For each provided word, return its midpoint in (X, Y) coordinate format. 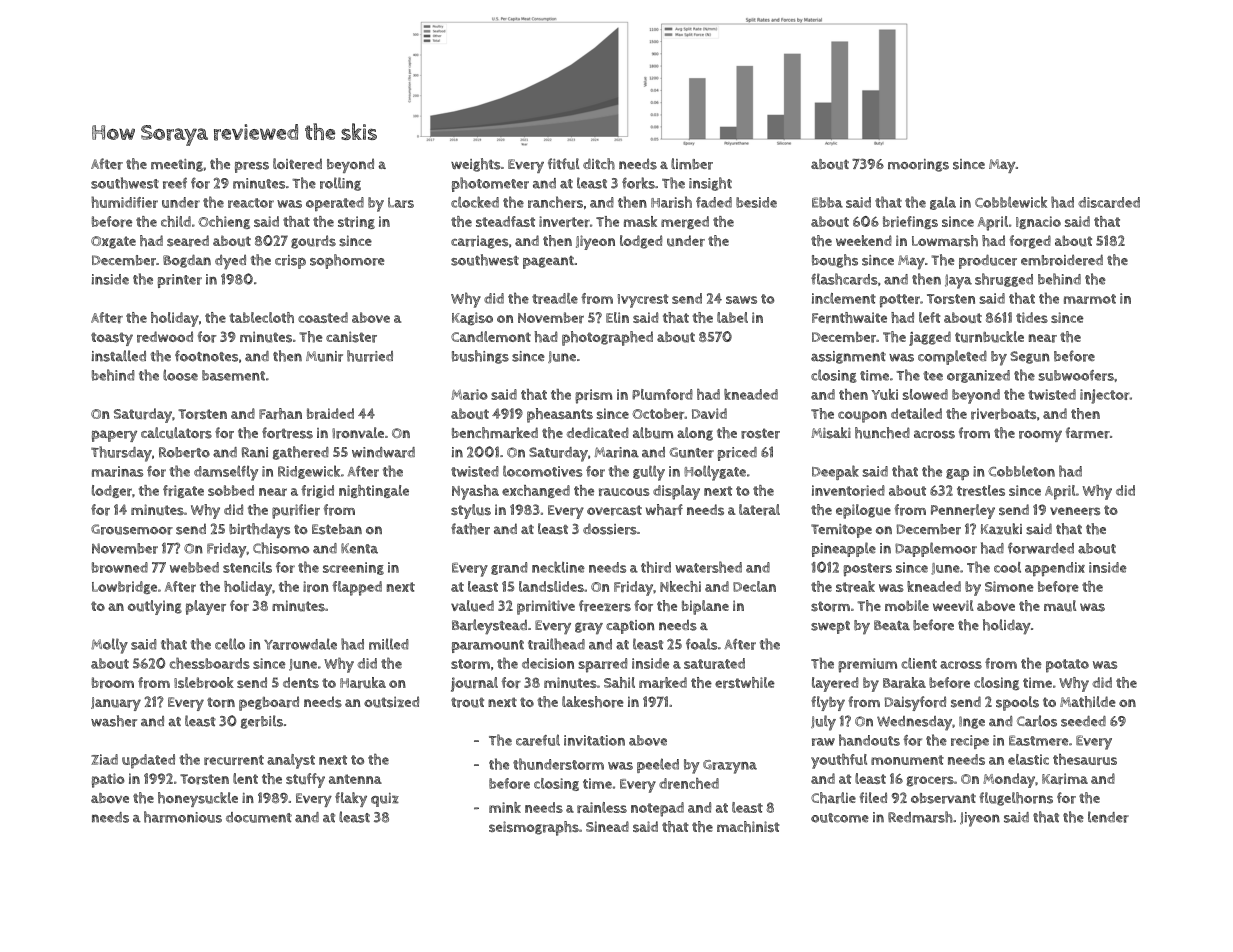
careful (538, 740)
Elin (617, 317)
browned (120, 567)
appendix (1055, 569)
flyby (828, 703)
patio (108, 780)
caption (630, 627)
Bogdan (187, 261)
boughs (835, 261)
